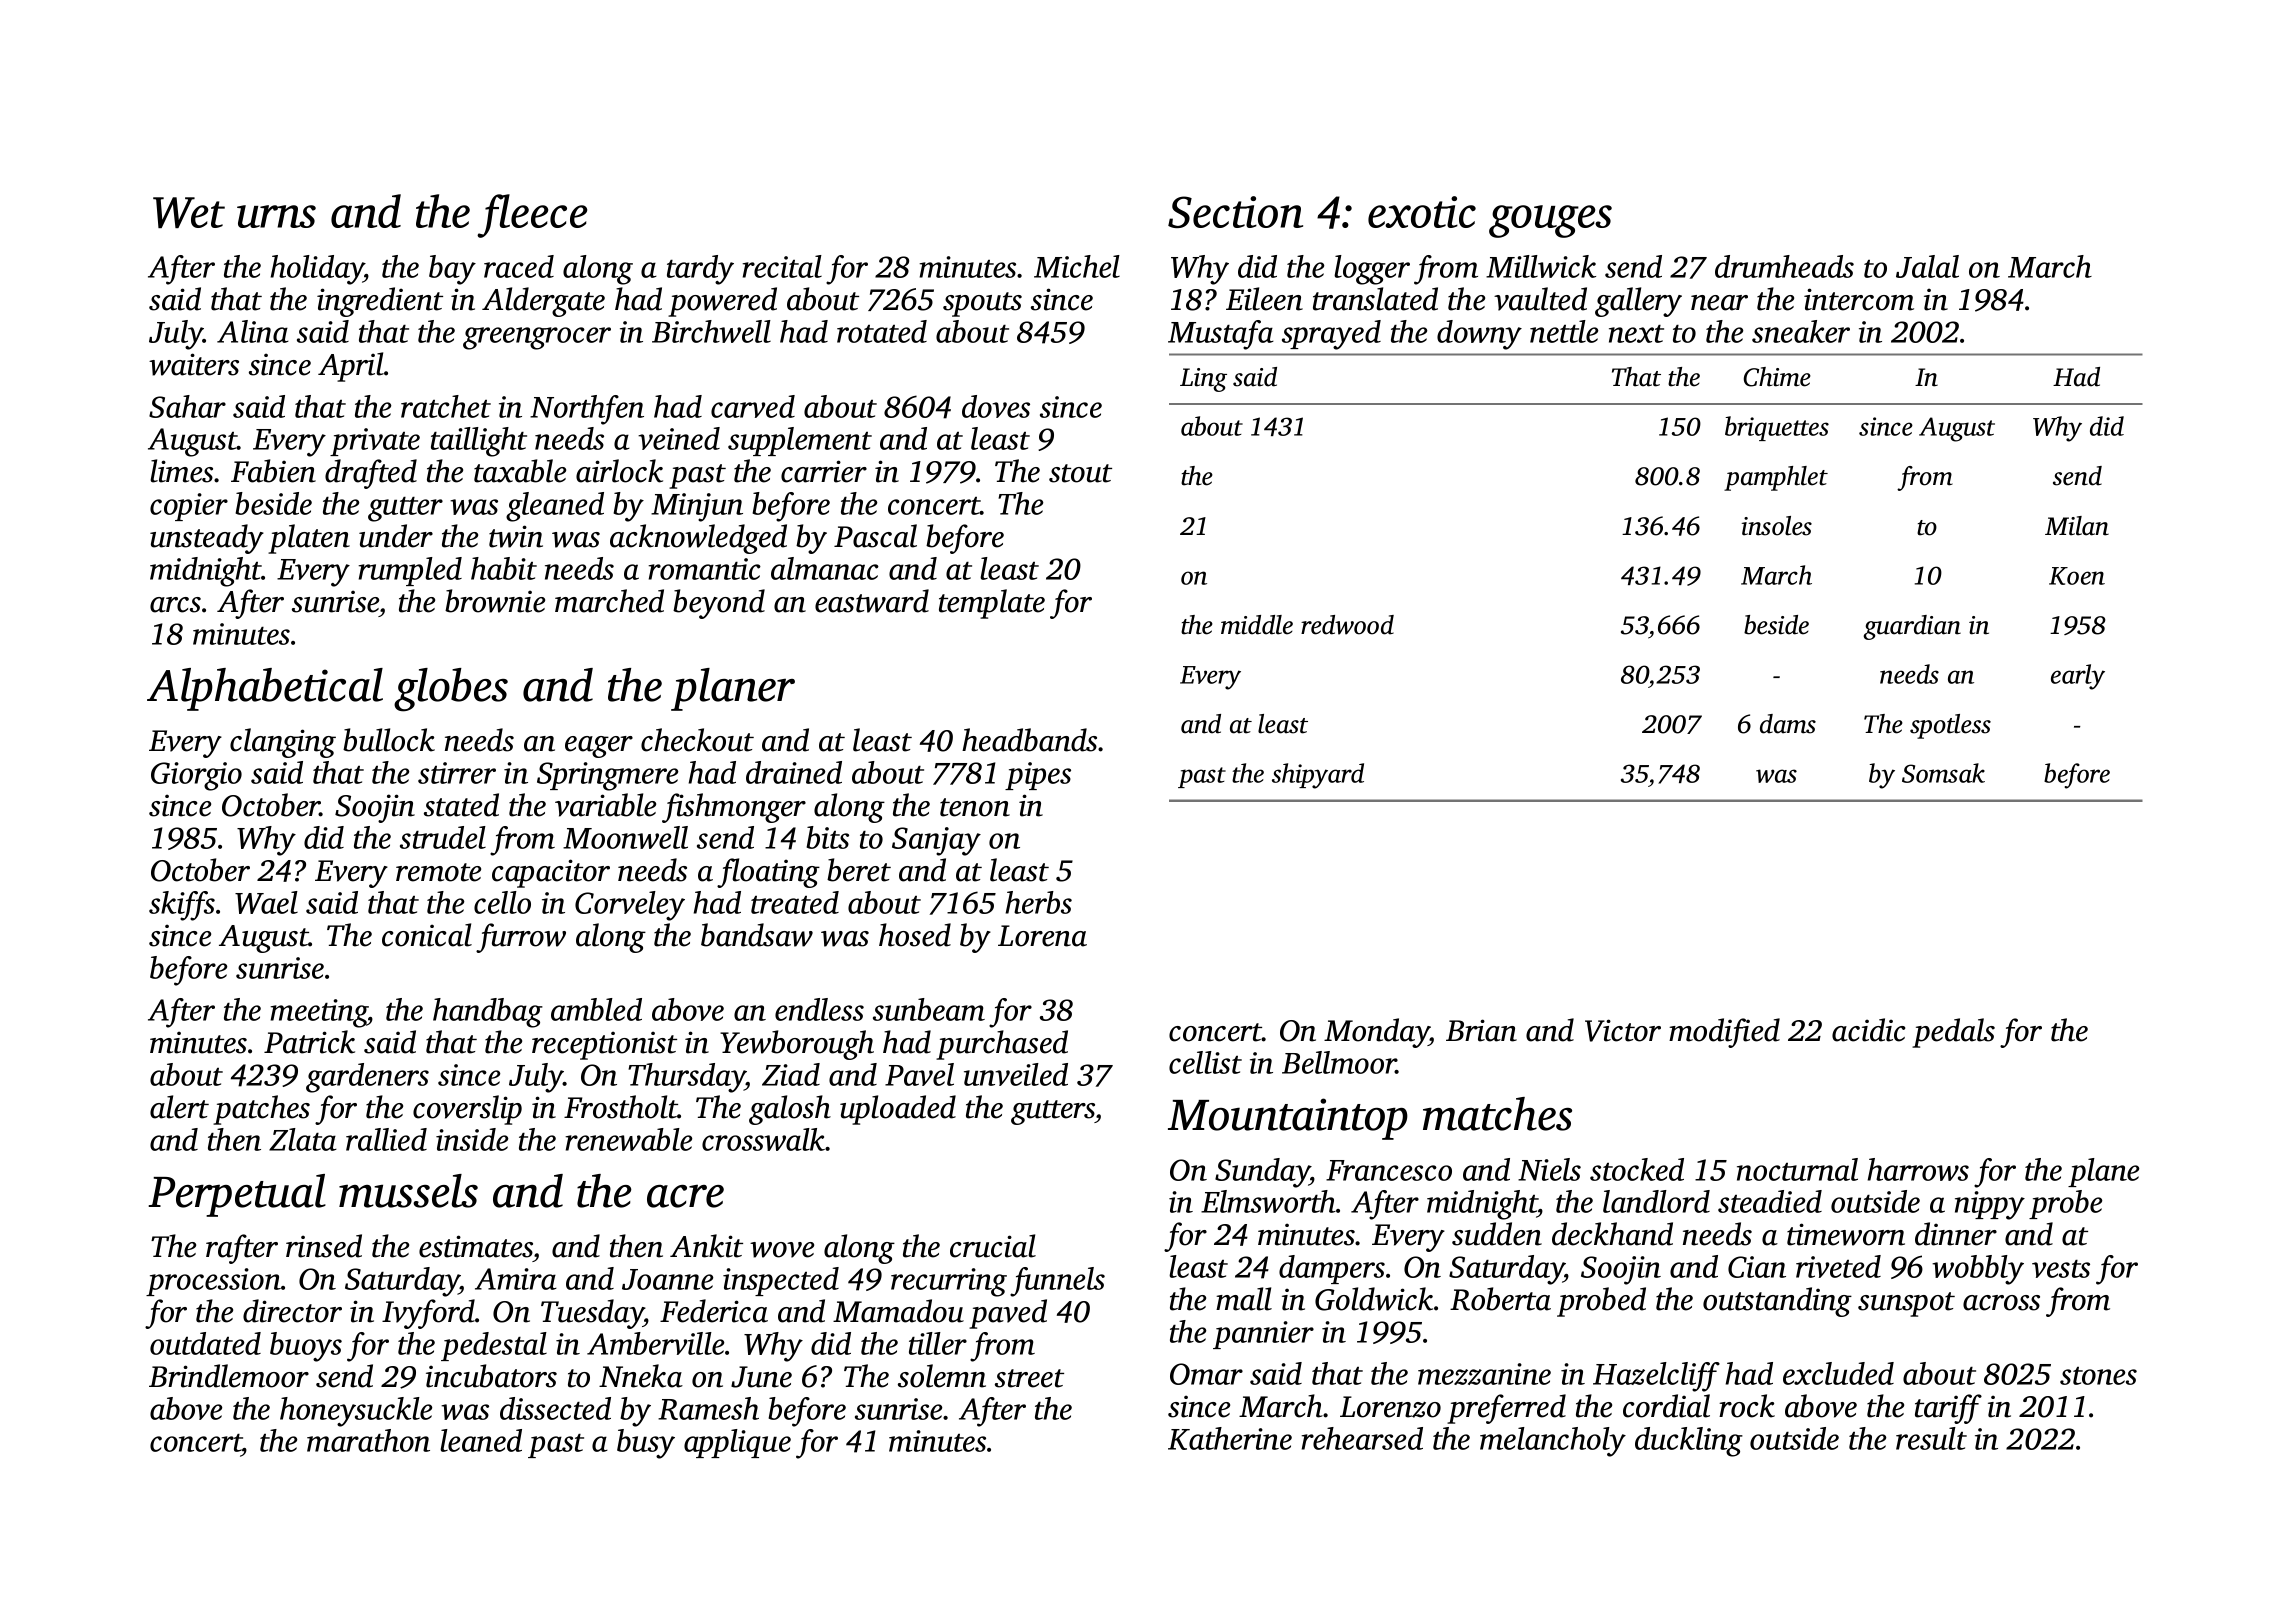 The height and width of the screenshot is (1620, 2292). I want to click on Brian, so click(1481, 1030).
